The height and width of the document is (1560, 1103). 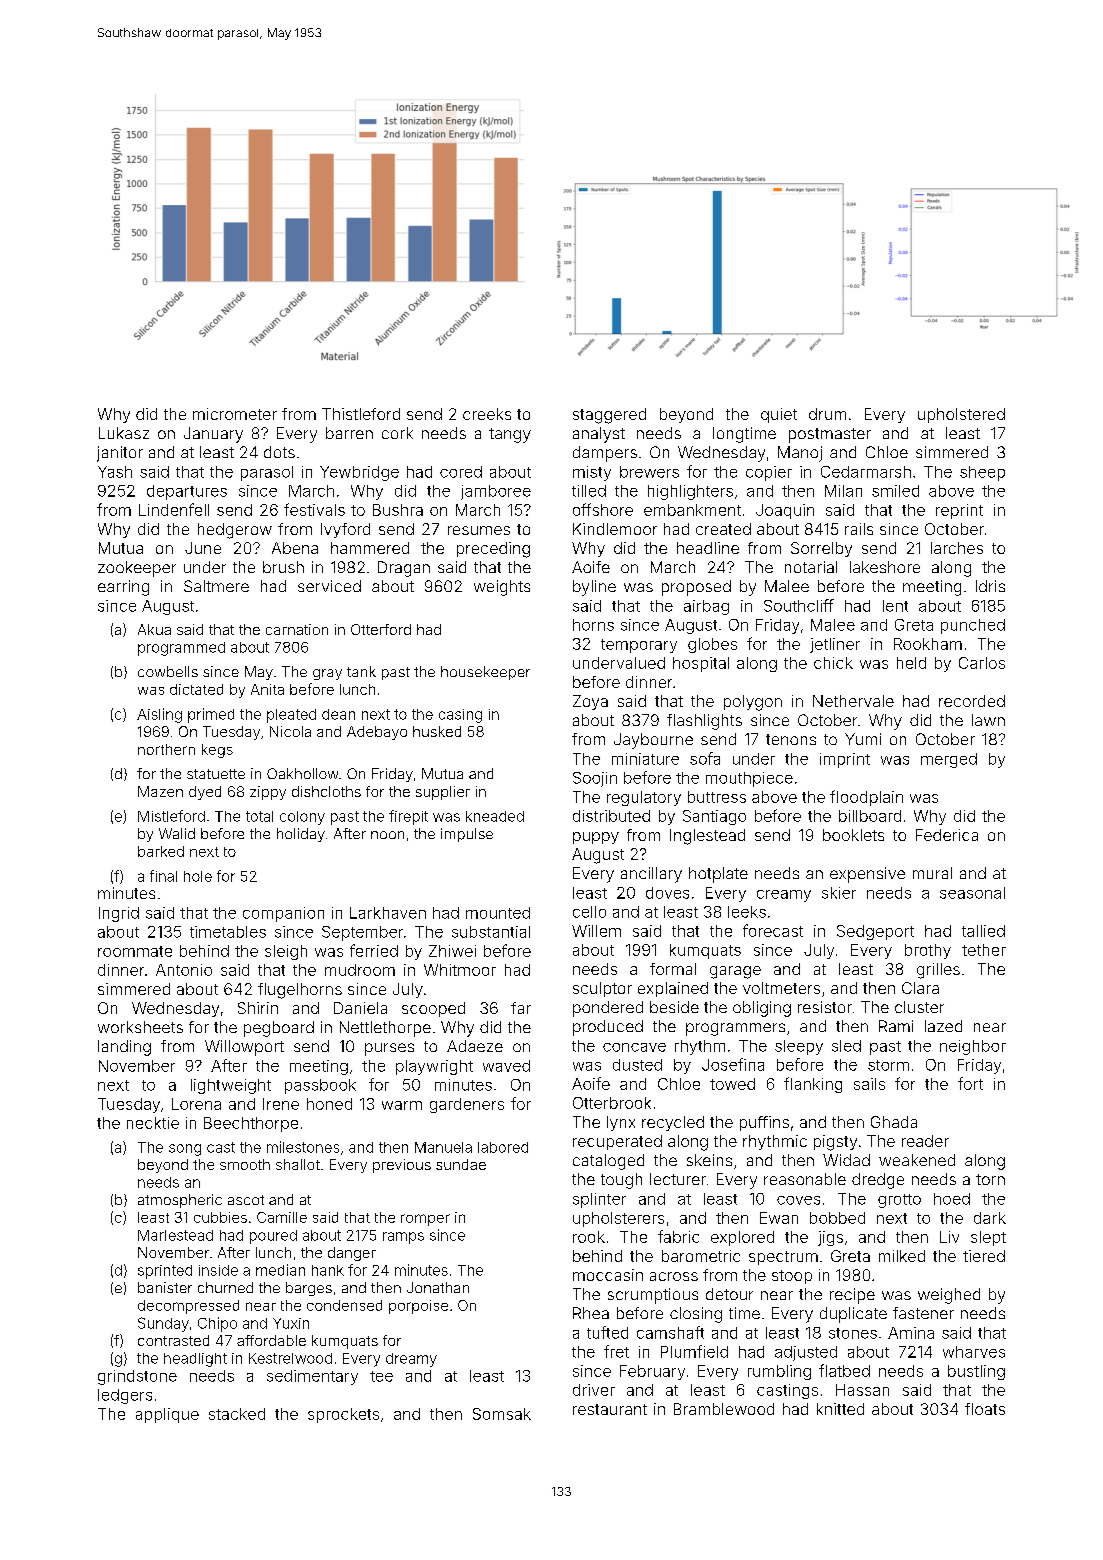 I want to click on sails, so click(x=869, y=1084).
